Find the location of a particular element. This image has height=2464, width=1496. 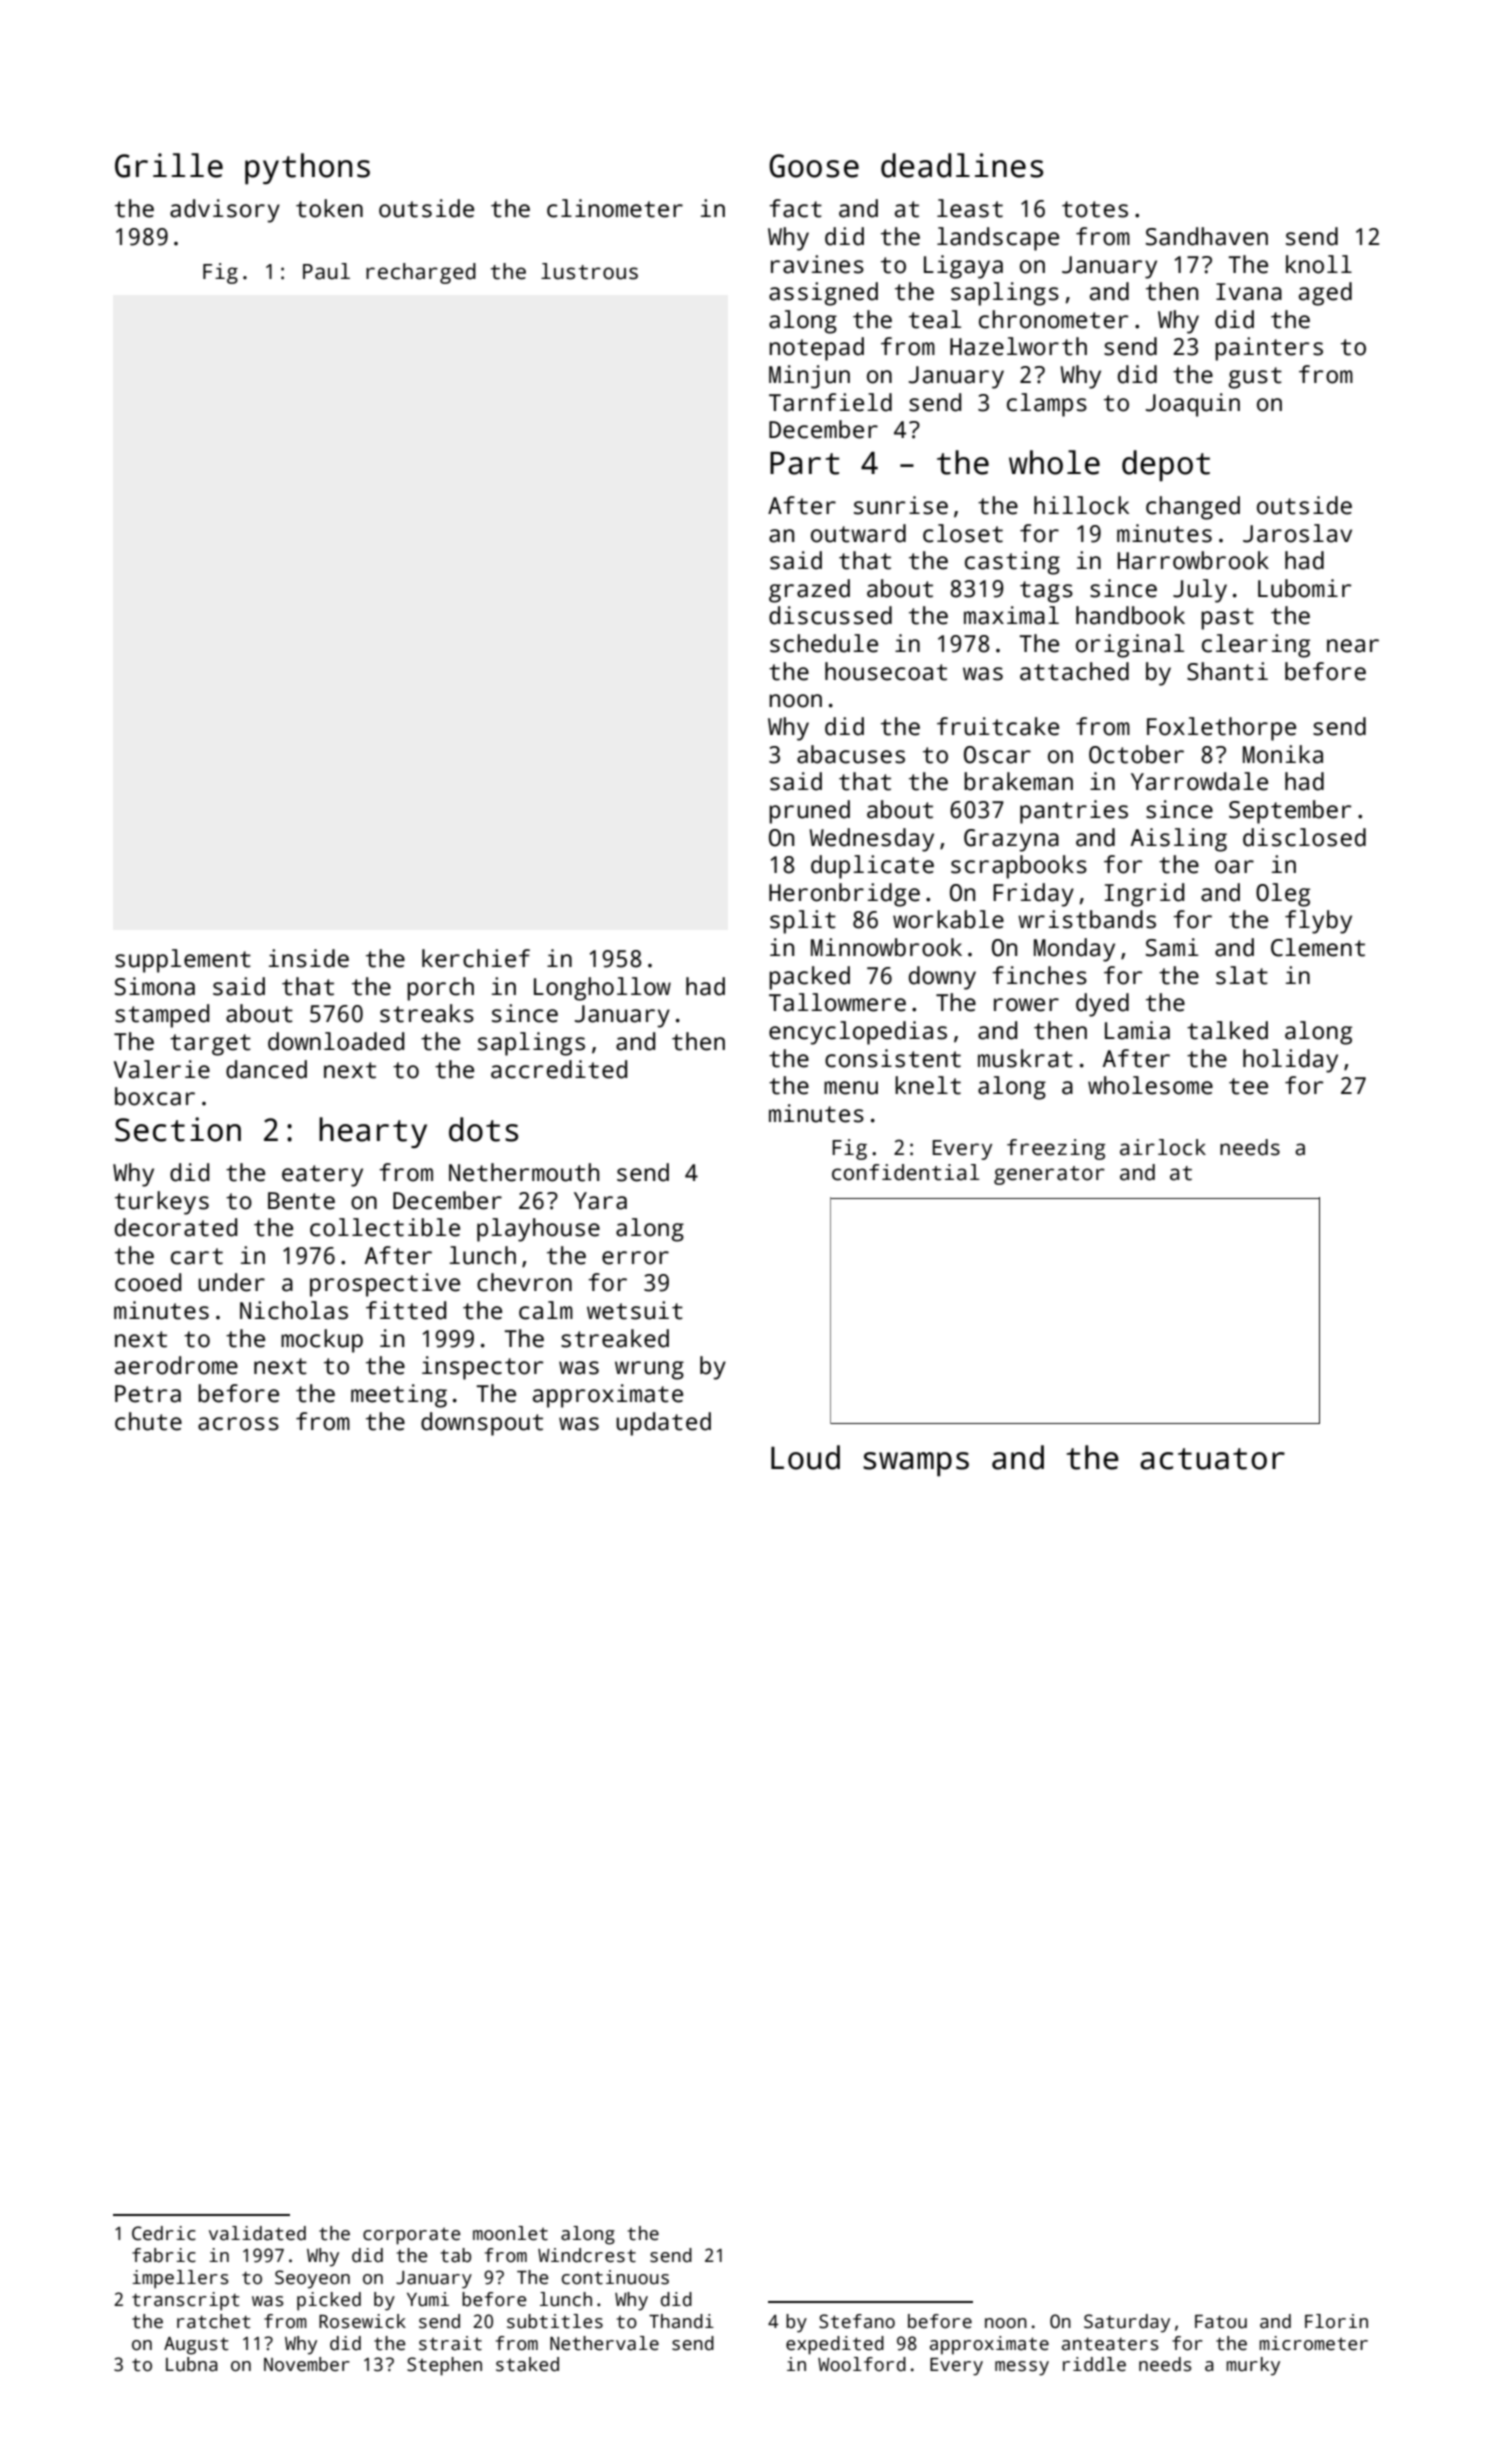

pruned is located at coordinates (809, 812).
